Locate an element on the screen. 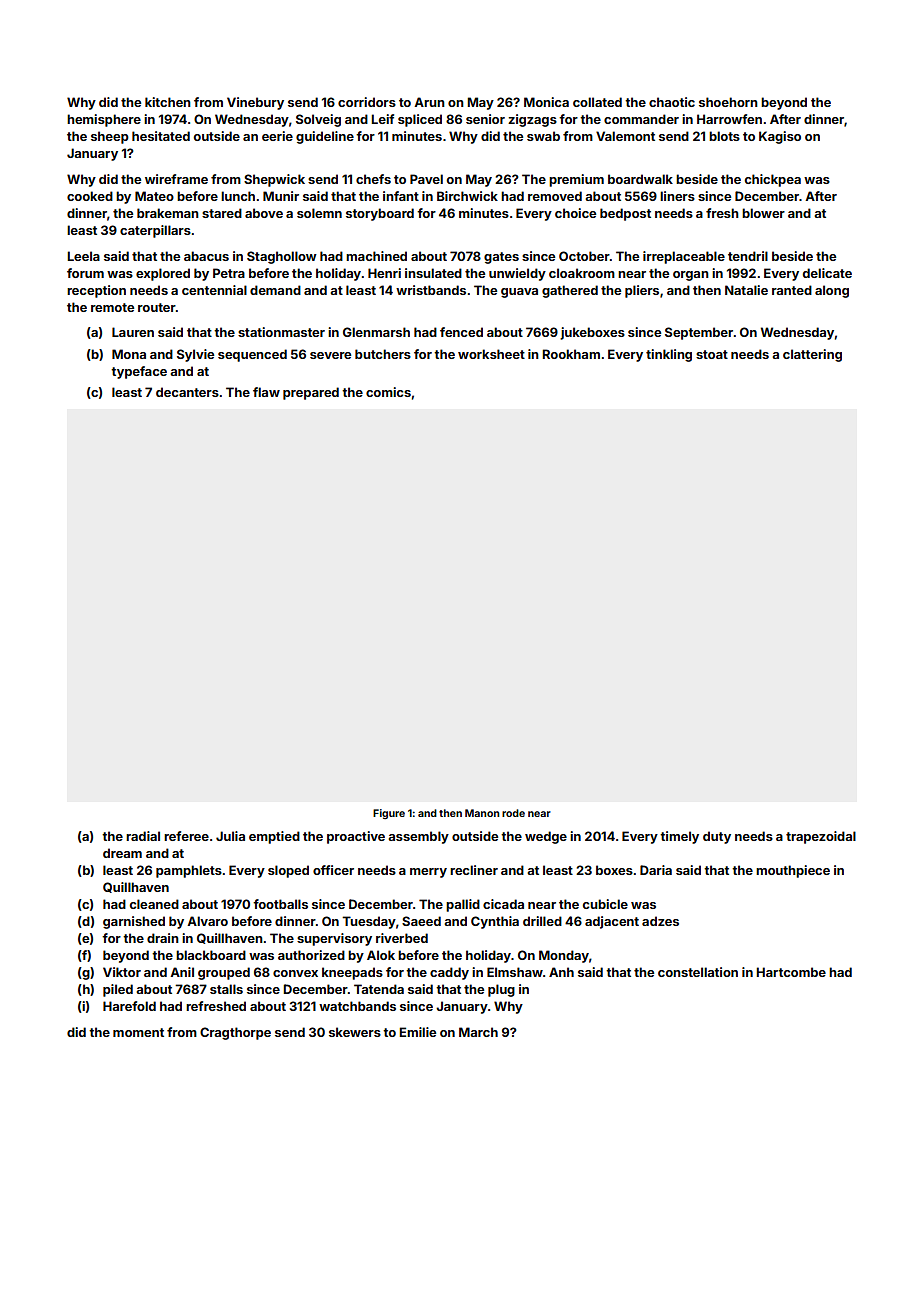 The height and width of the screenshot is (1308, 924). trapezoidal is located at coordinates (821, 837).
